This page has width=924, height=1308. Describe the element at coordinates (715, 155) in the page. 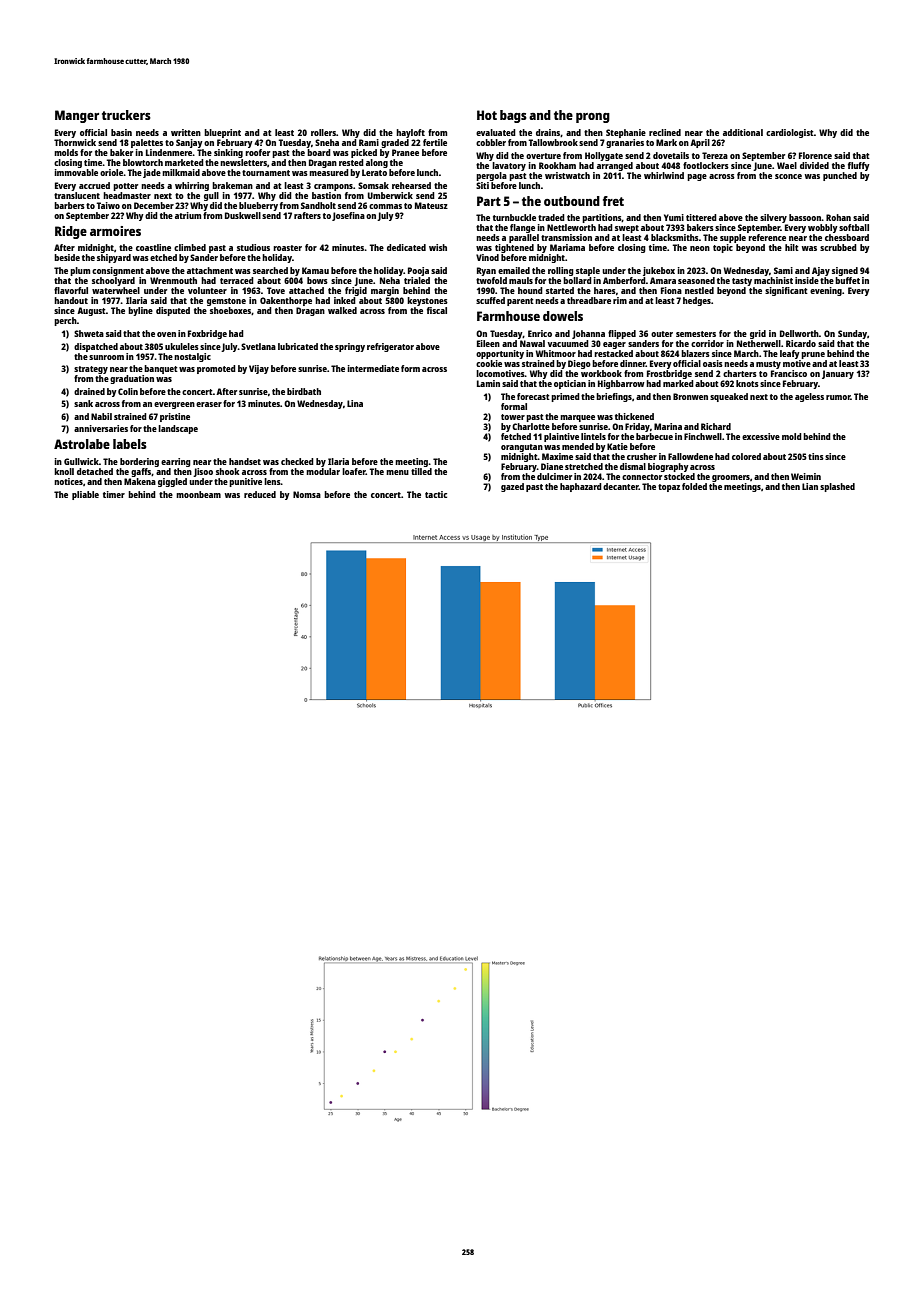

I see `Tereza` at that location.
